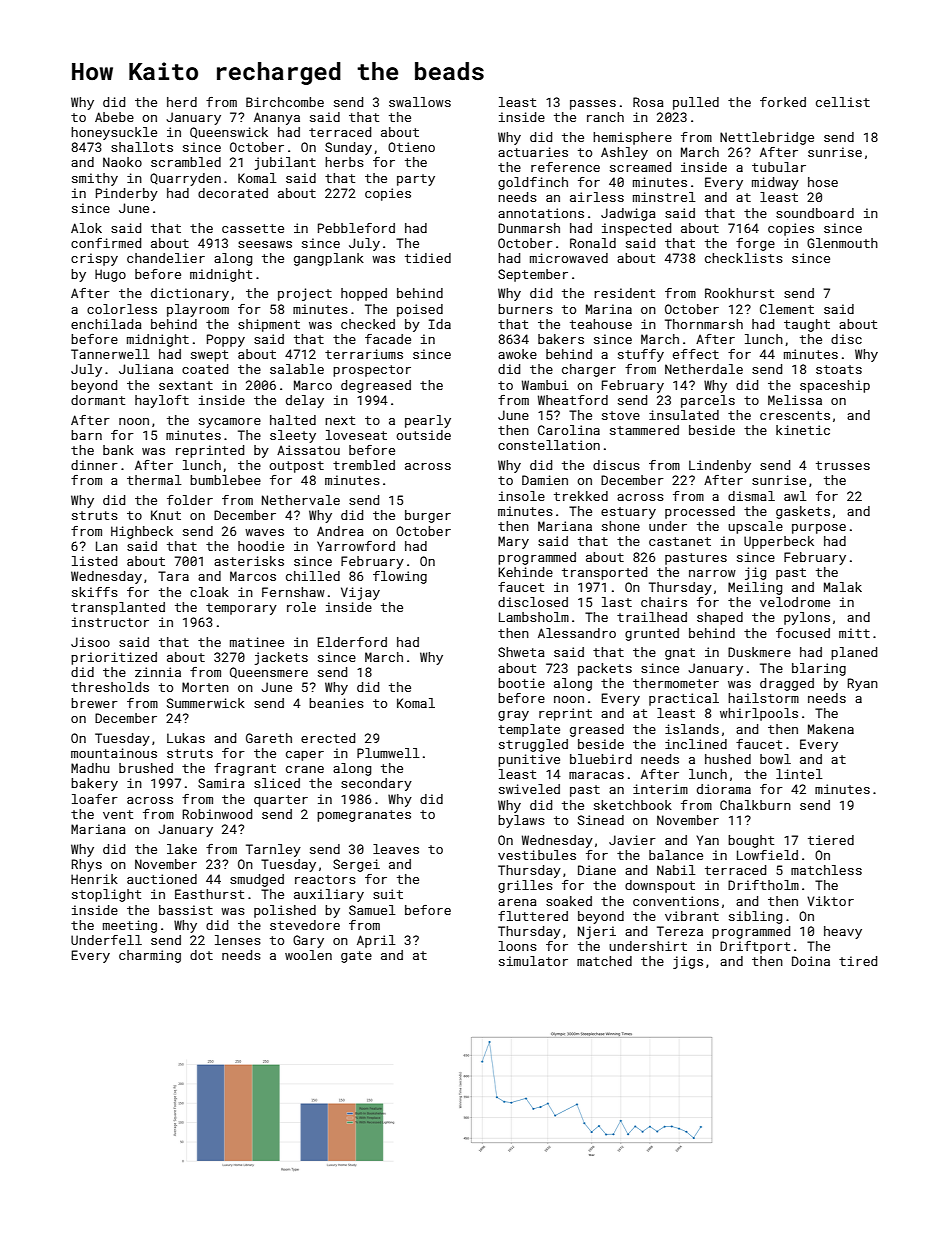 The height and width of the screenshot is (1233, 952). Describe the element at coordinates (533, 961) in the screenshot. I see `simulator` at that location.
